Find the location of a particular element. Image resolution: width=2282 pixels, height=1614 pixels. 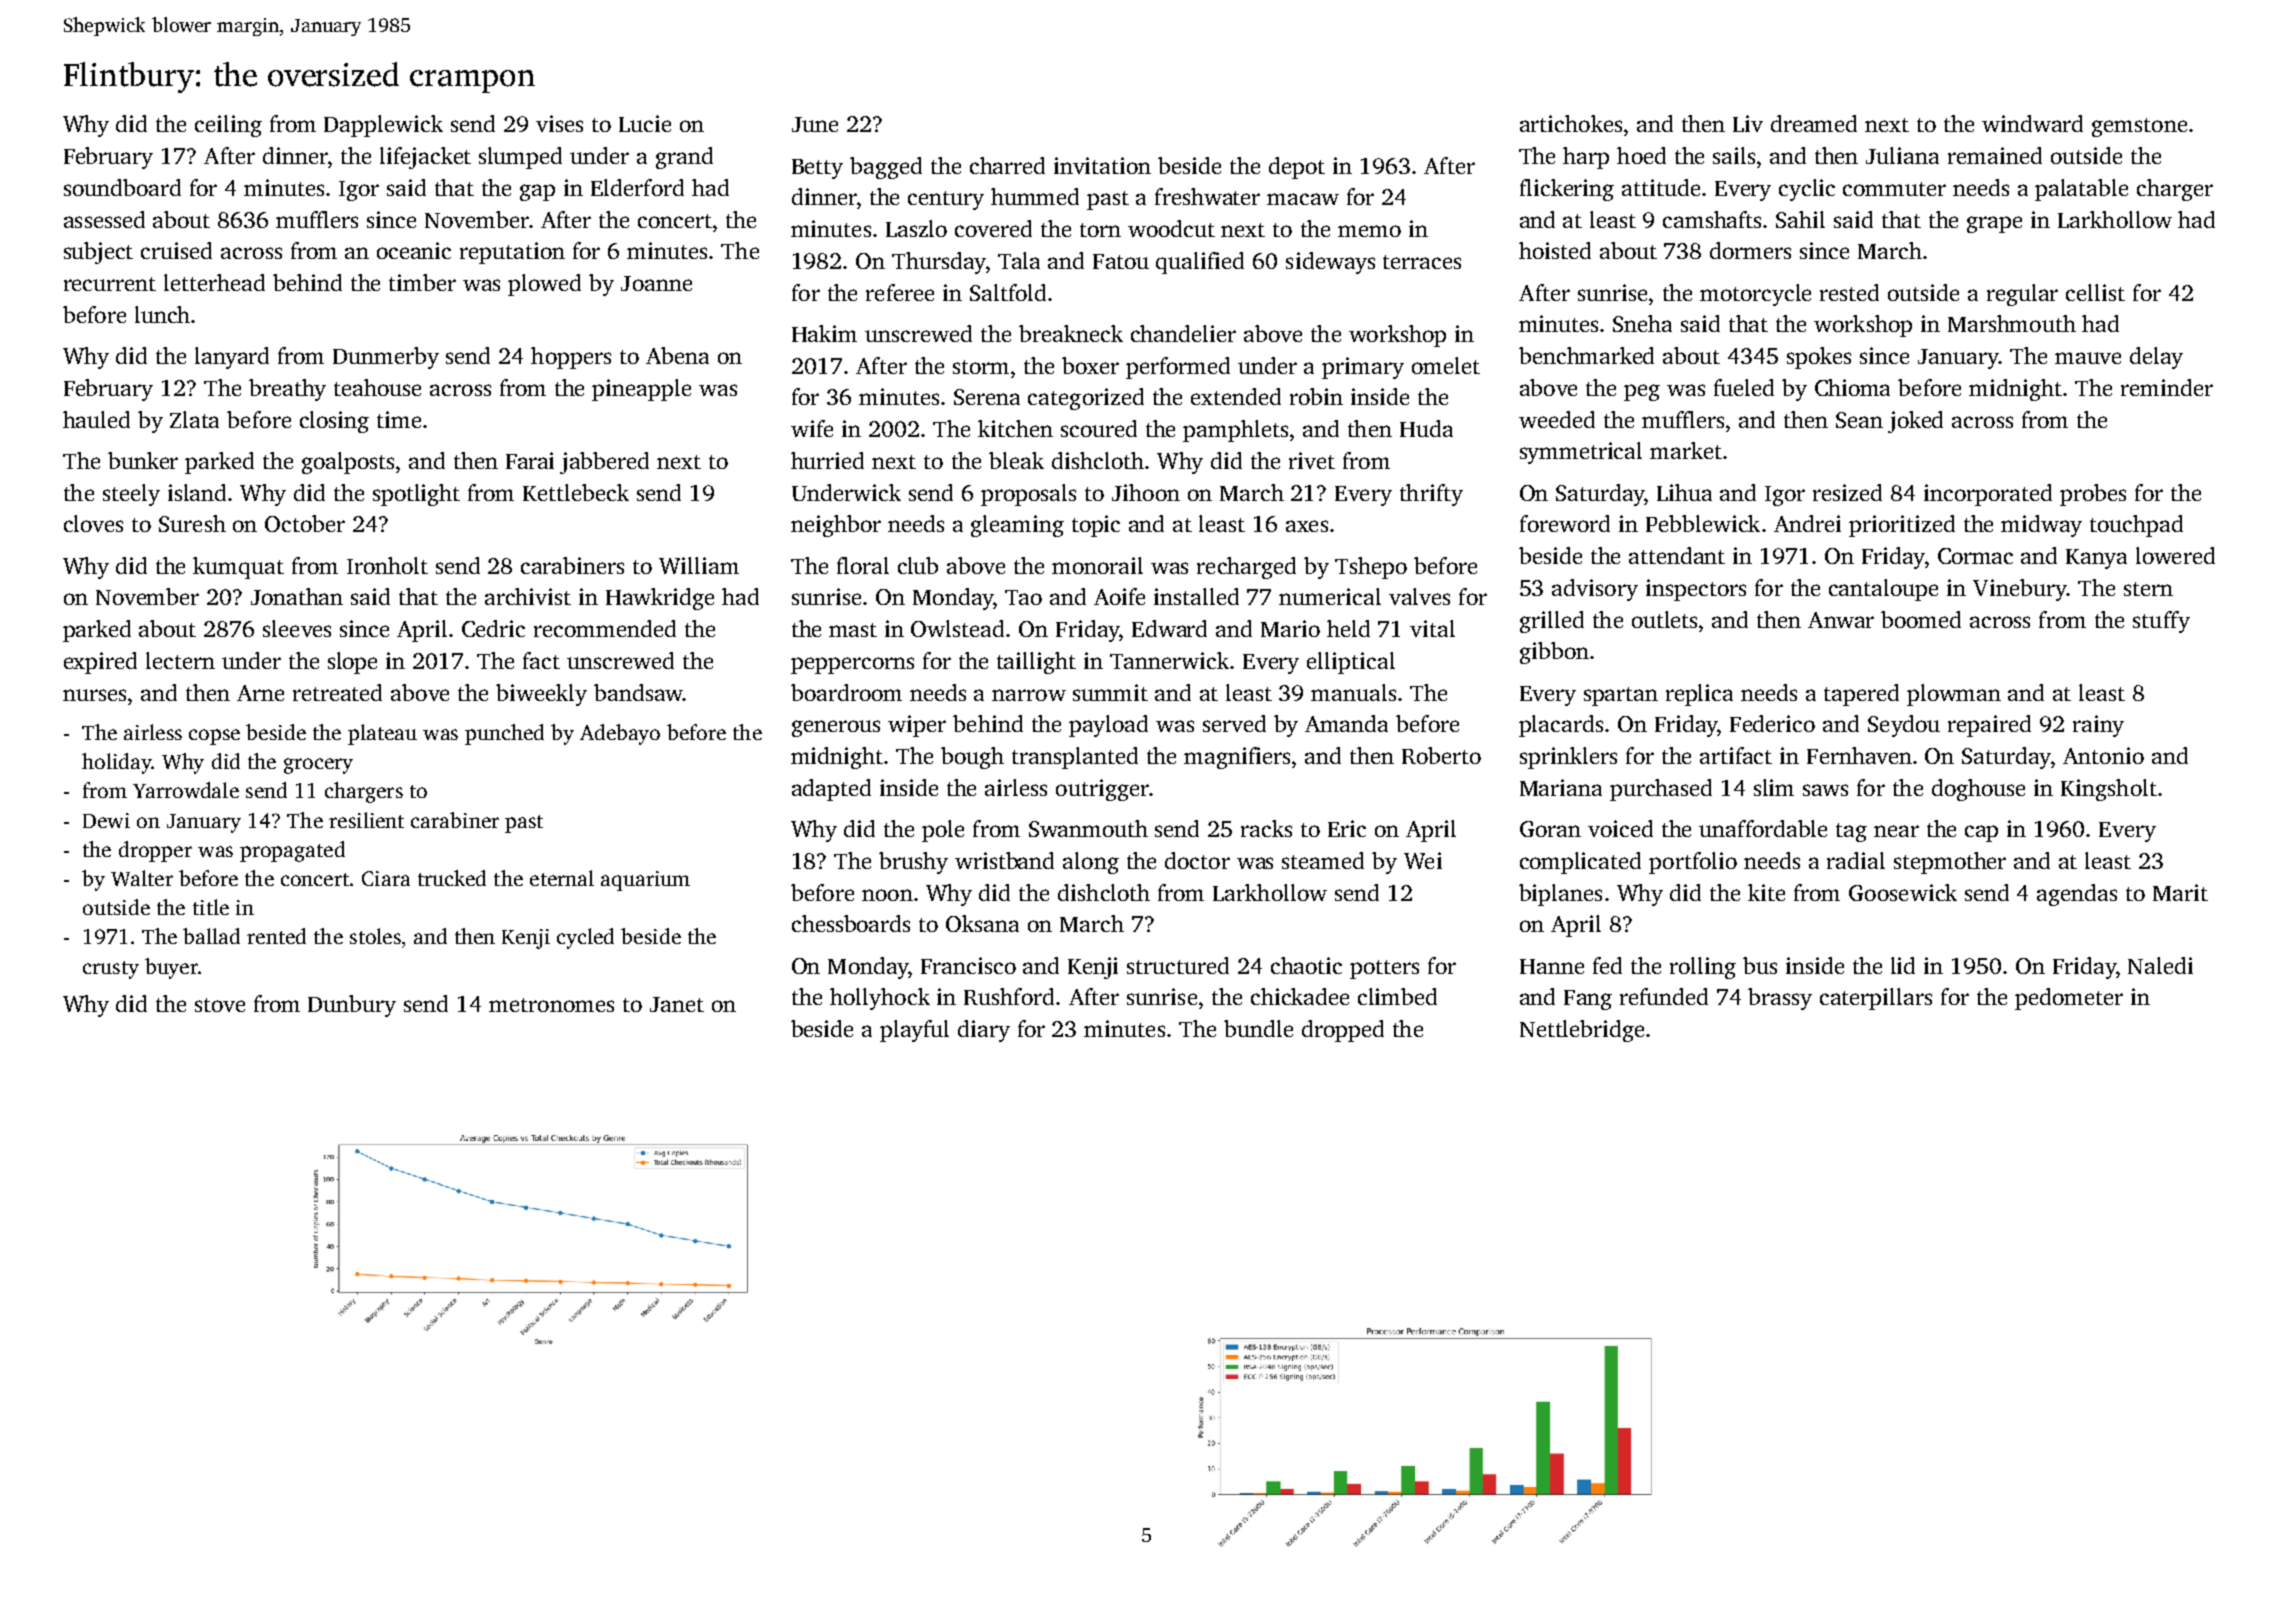

fueled is located at coordinates (1744, 387).
